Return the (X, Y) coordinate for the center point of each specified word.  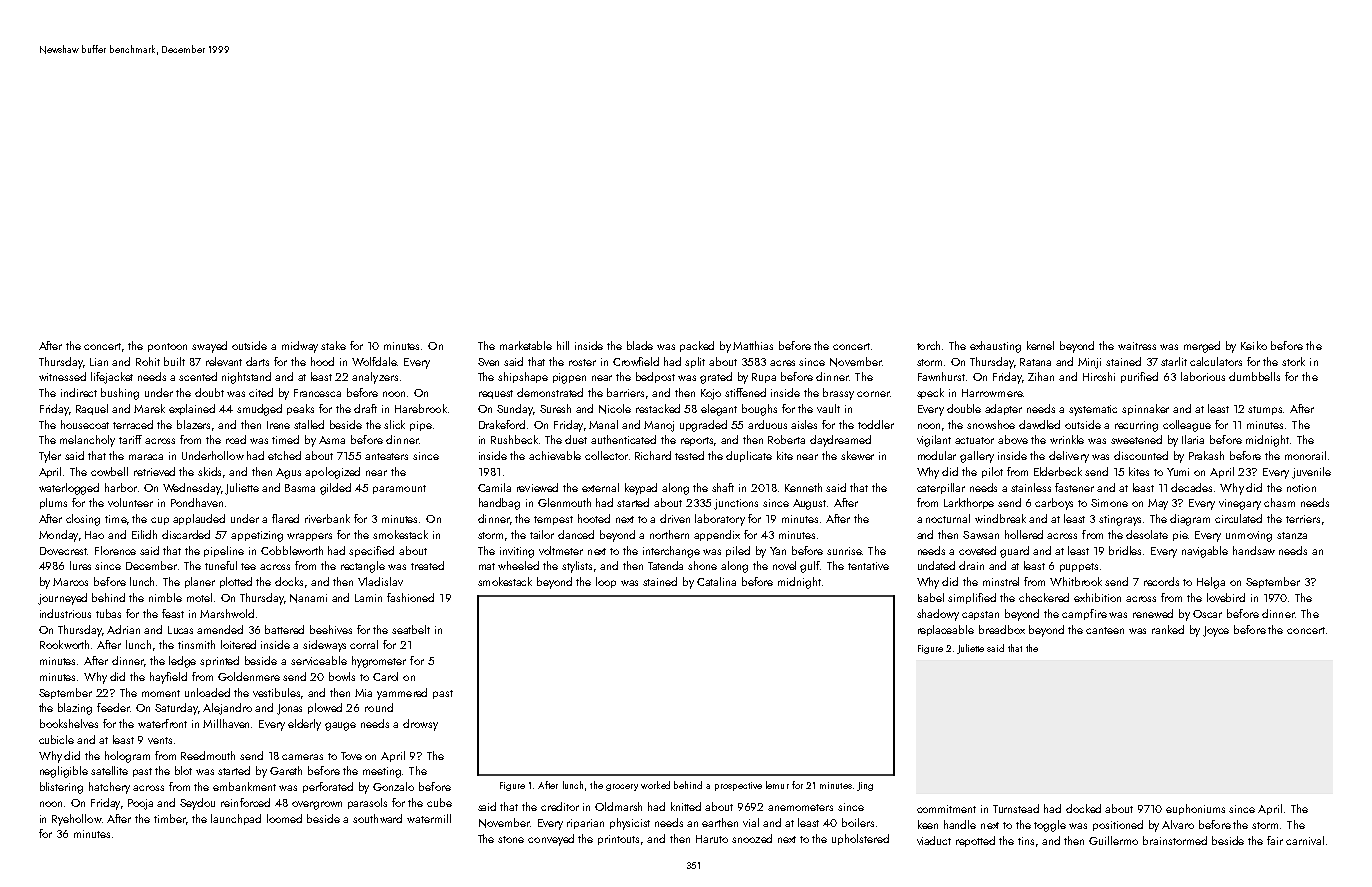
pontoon (167, 347)
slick (394, 424)
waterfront (162, 723)
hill (563, 345)
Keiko (1254, 345)
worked (655, 785)
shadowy (938, 615)
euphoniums (1195, 809)
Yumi (1178, 472)
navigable (1205, 552)
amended (220, 629)
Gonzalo (393, 786)
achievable (555, 455)
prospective (738, 786)
